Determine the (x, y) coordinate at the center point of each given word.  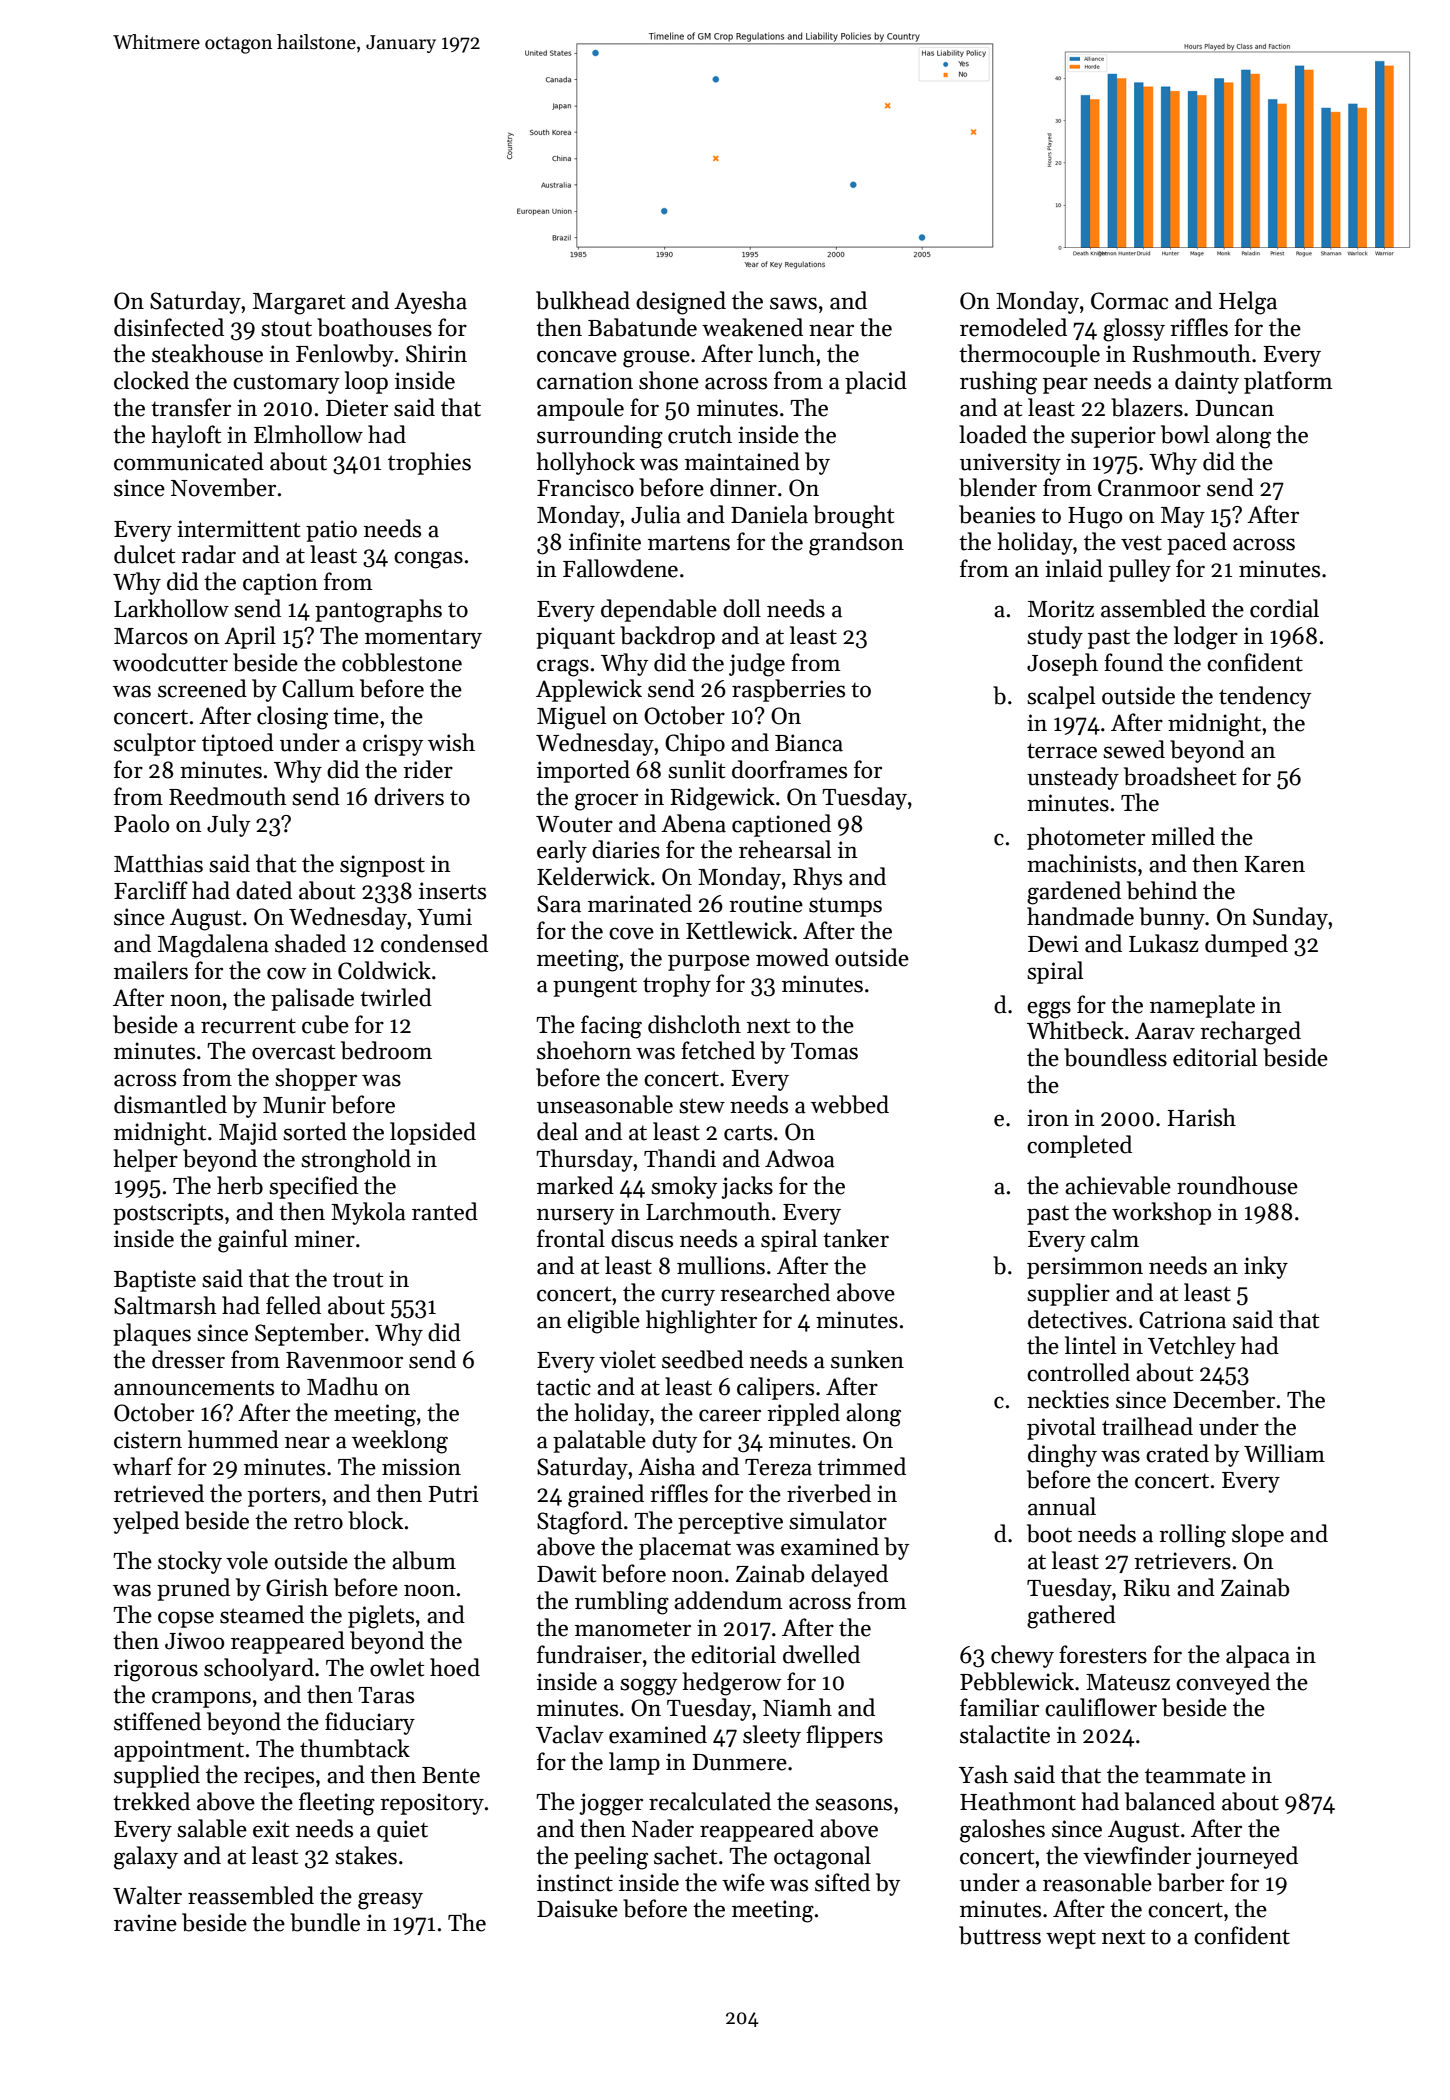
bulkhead (583, 300)
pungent (595, 988)
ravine (145, 1923)
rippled (803, 1414)
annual (1062, 1506)
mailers (151, 970)
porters (284, 1497)
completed (1079, 1146)
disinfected (169, 327)
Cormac (1129, 301)
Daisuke (577, 1908)
